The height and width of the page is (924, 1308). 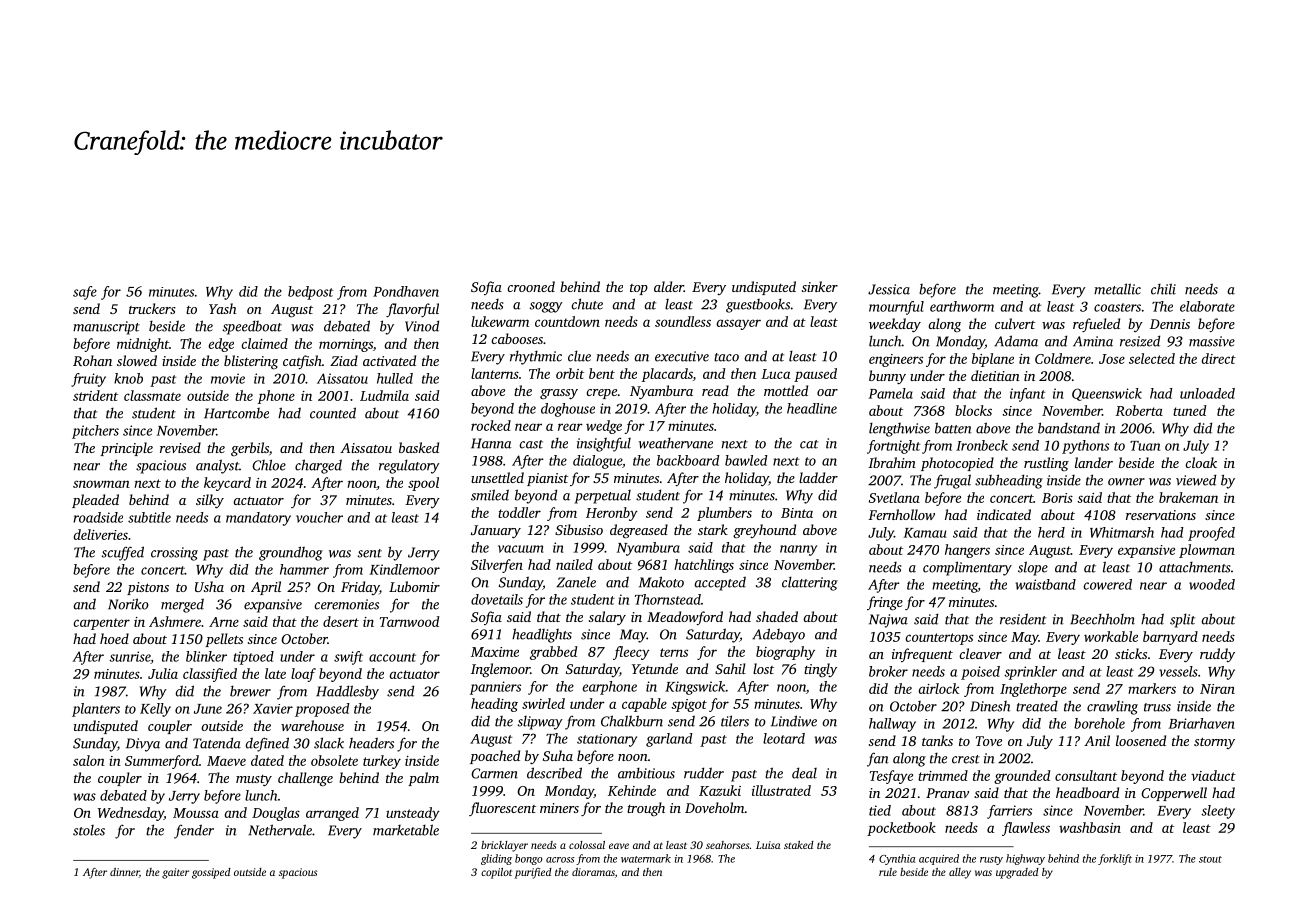 What do you see at coordinates (758, 305) in the page?
I see `guestbooks` at bounding box center [758, 305].
